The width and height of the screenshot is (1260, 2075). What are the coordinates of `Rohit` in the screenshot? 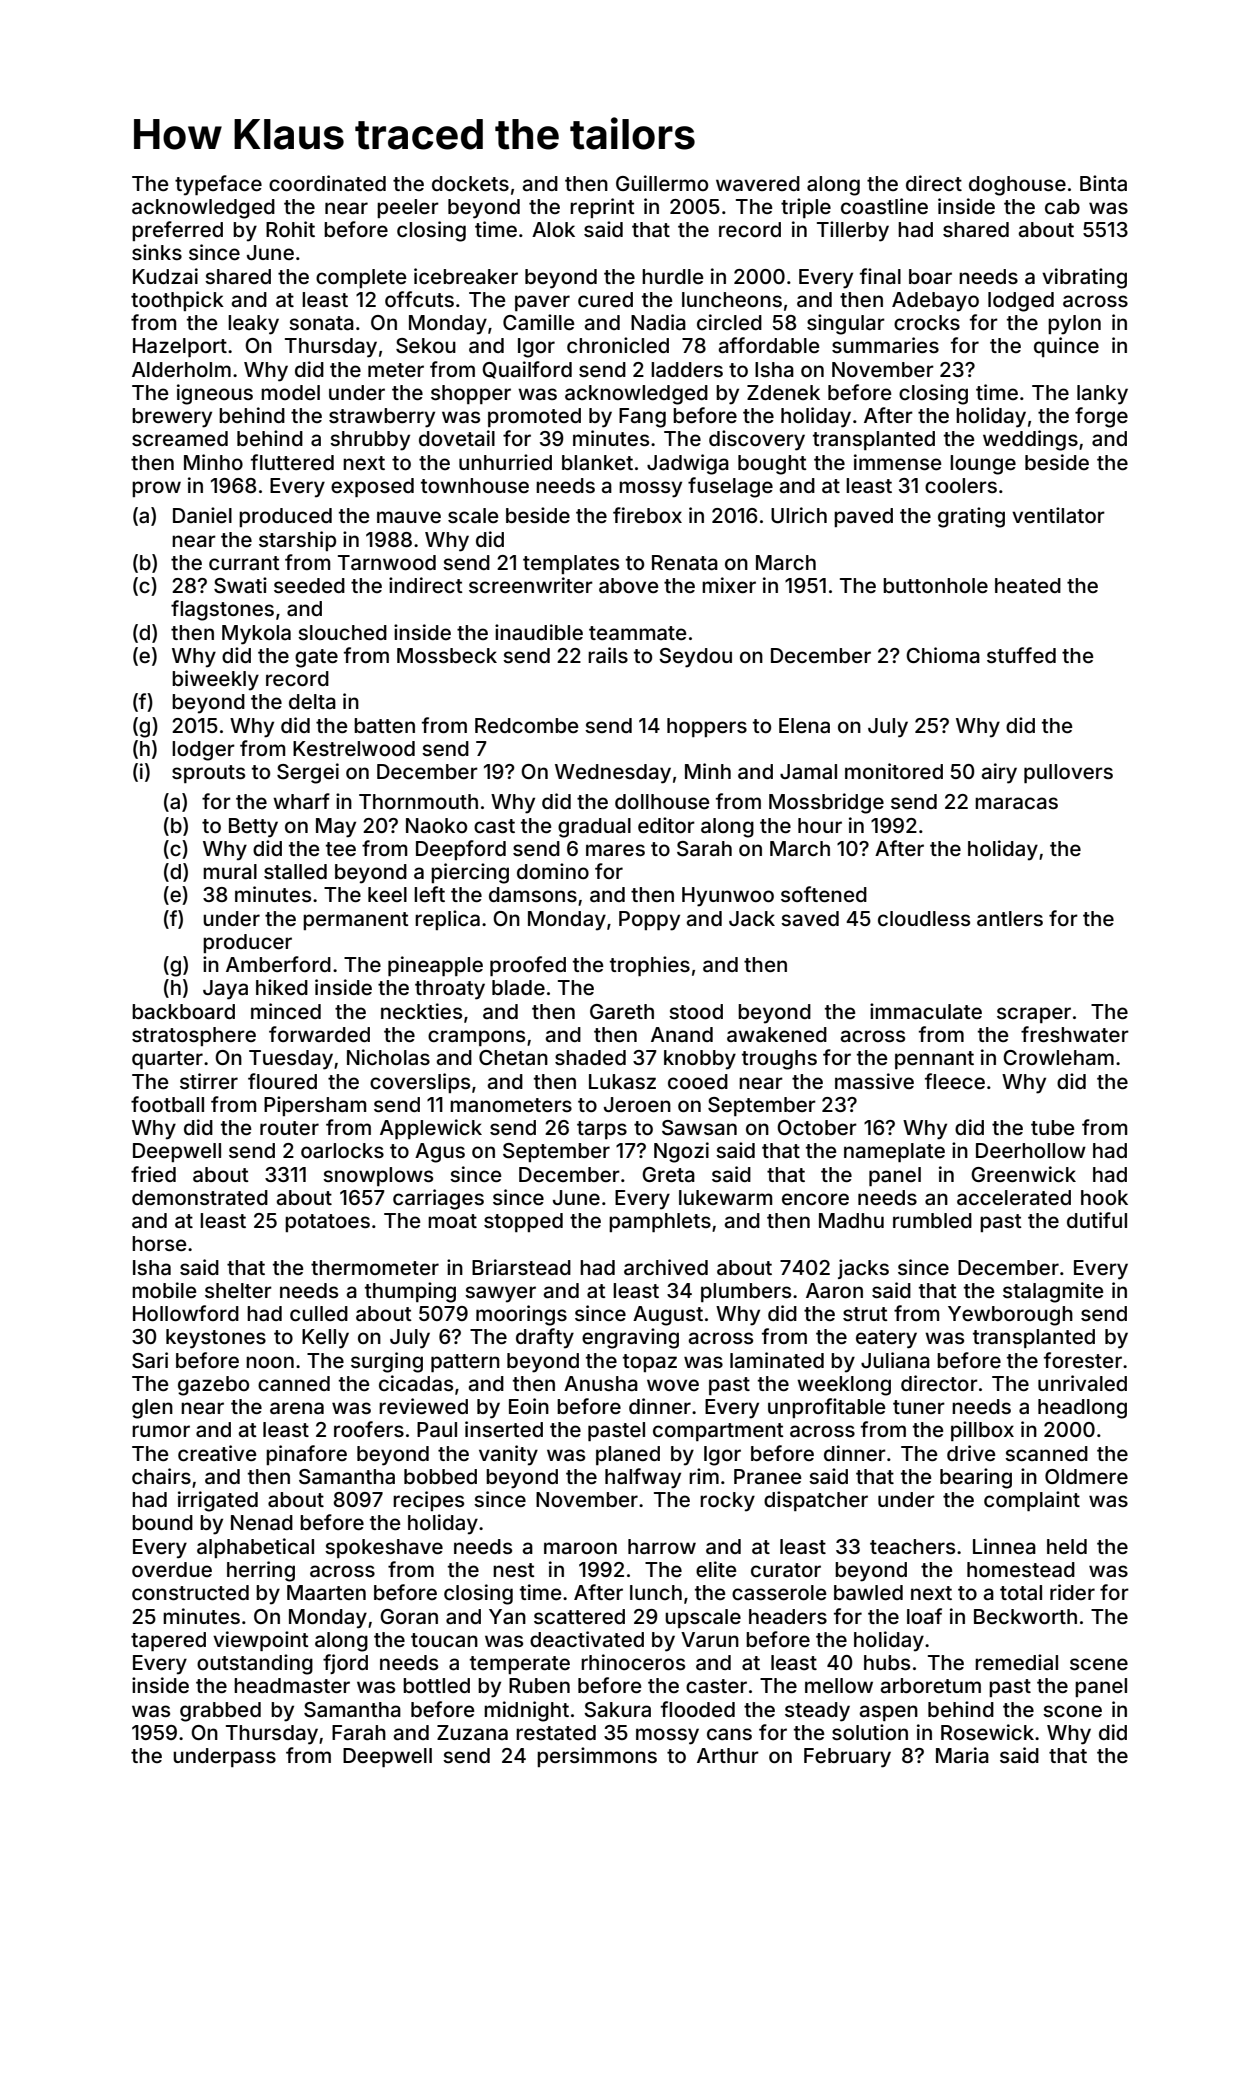 It's located at (290, 229).
